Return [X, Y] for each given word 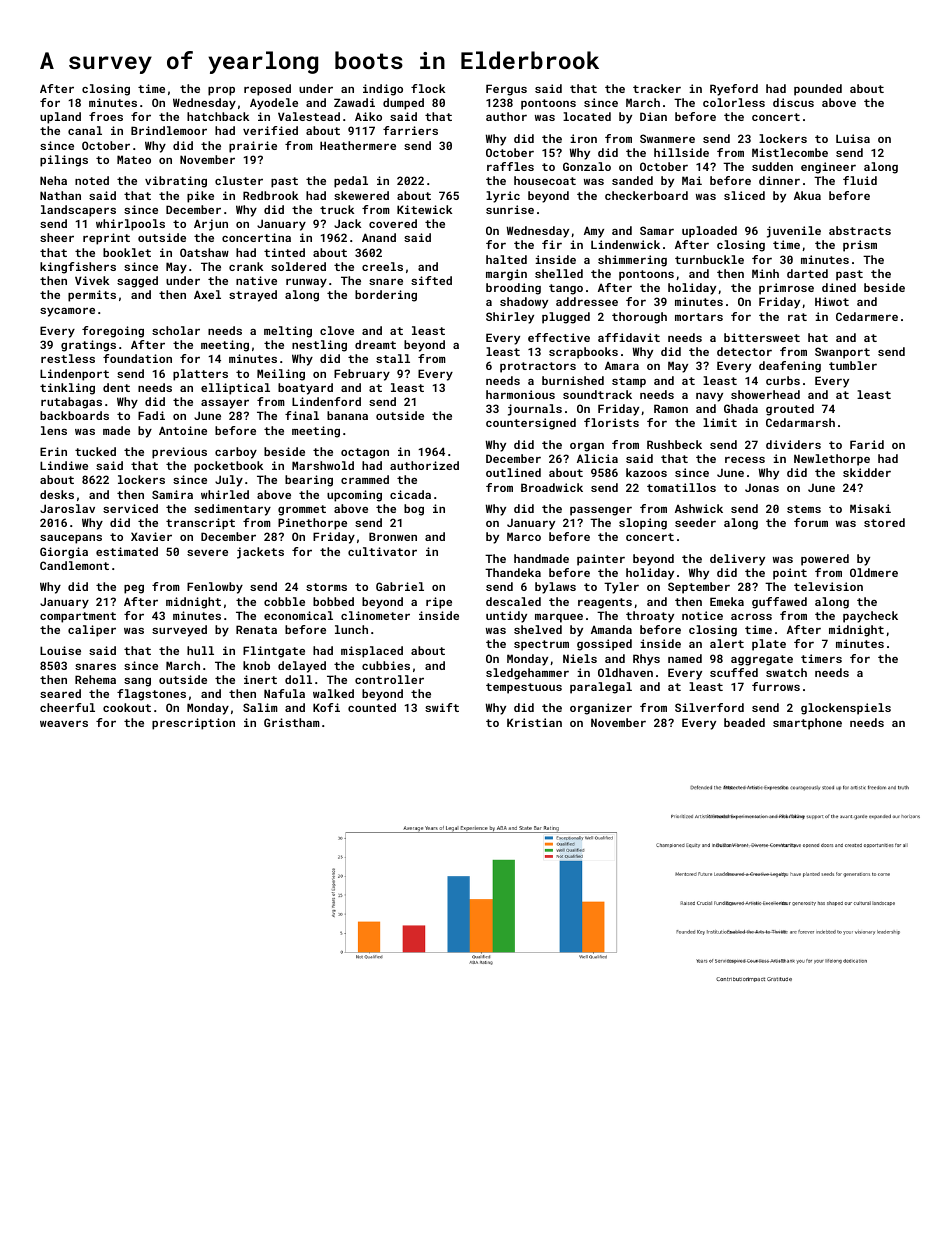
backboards [74, 415]
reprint [106, 239]
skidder [867, 472]
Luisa [853, 138]
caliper [92, 631]
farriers [410, 130]
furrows [776, 686]
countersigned [531, 424]
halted [506, 259]
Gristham [292, 722]
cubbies [386, 665]
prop [221, 91]
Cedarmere [867, 316]
